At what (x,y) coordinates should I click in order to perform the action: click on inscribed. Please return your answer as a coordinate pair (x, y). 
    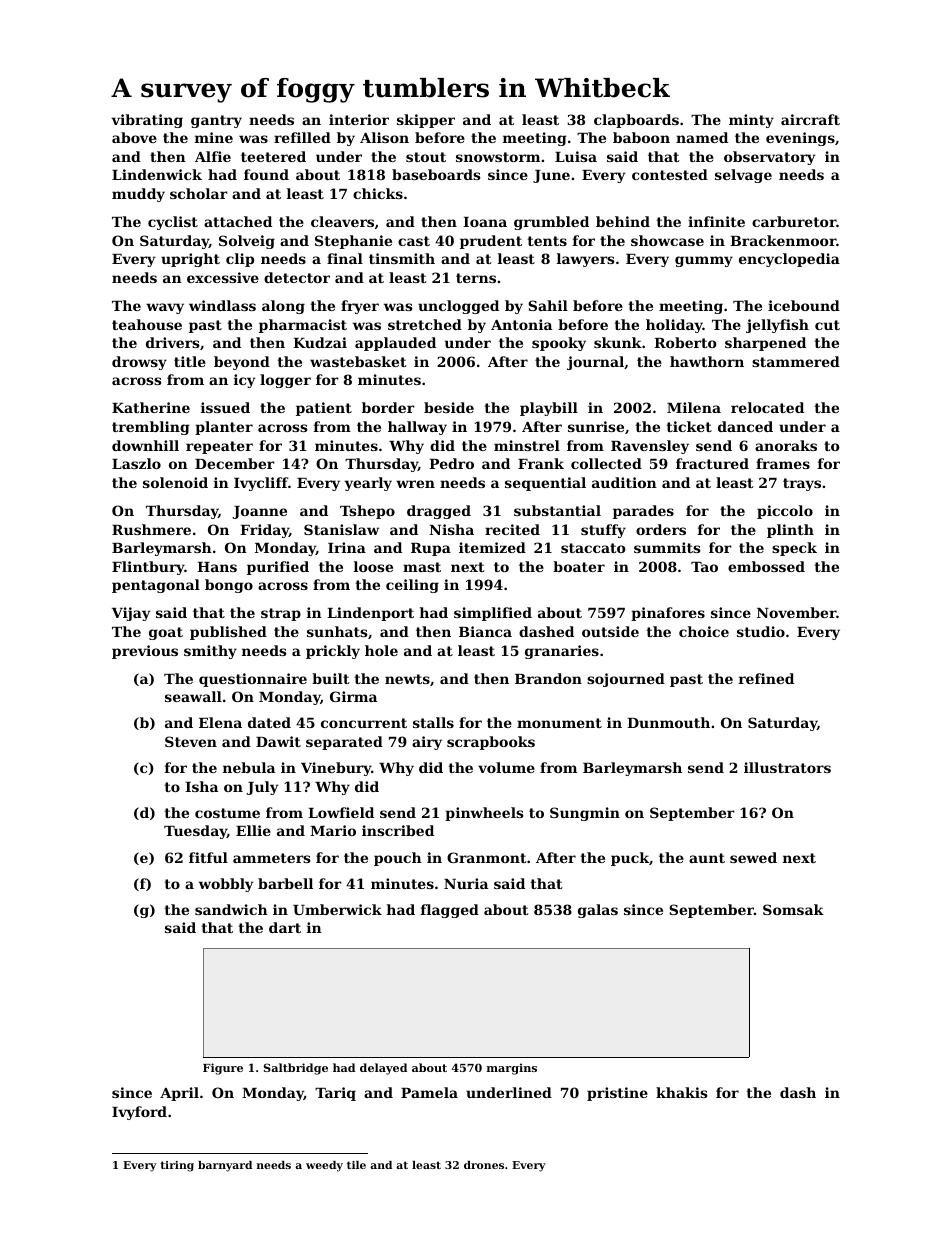
    Looking at the image, I should click on (398, 830).
